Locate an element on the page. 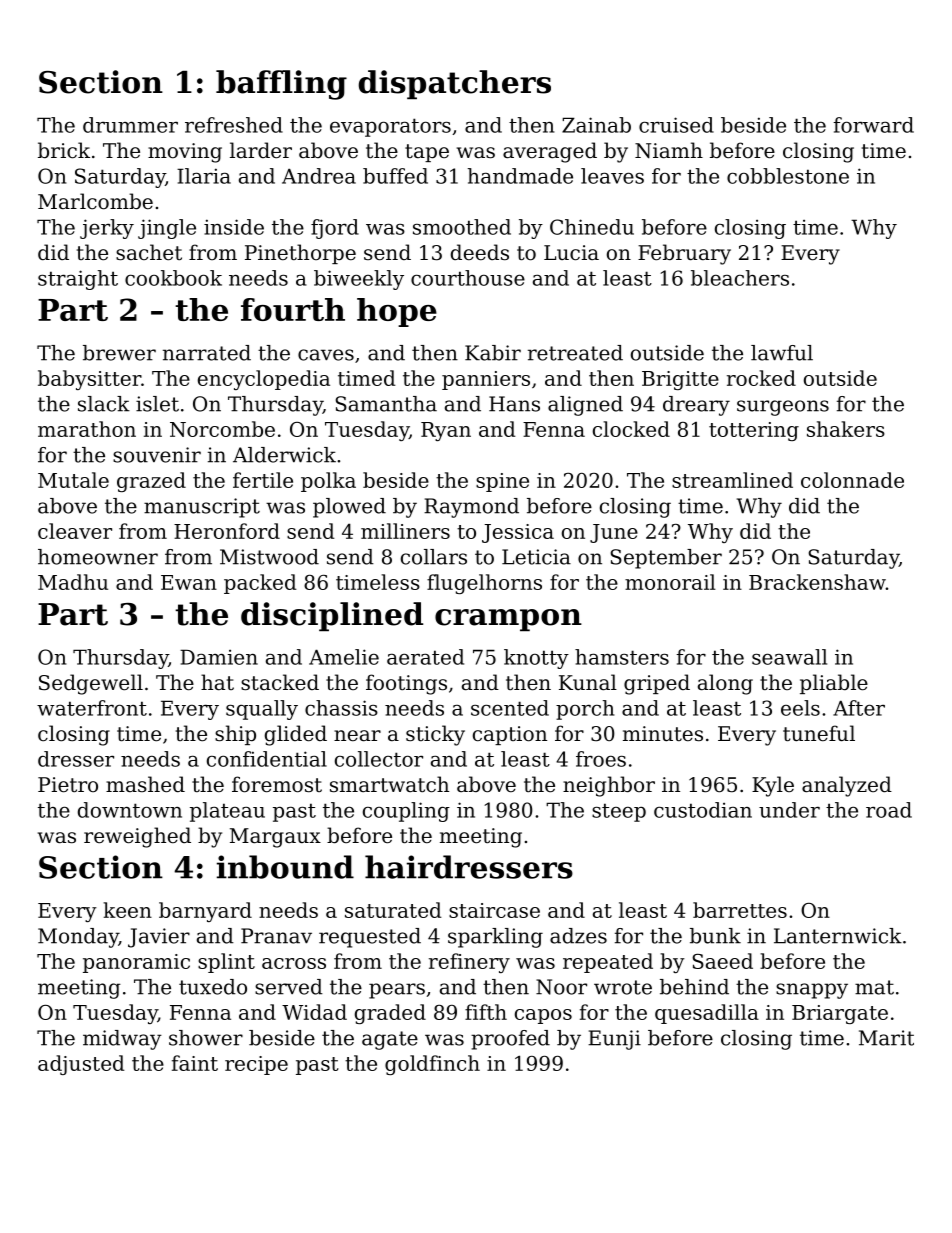 This page has height=1233, width=952. deeds is located at coordinates (480, 252).
